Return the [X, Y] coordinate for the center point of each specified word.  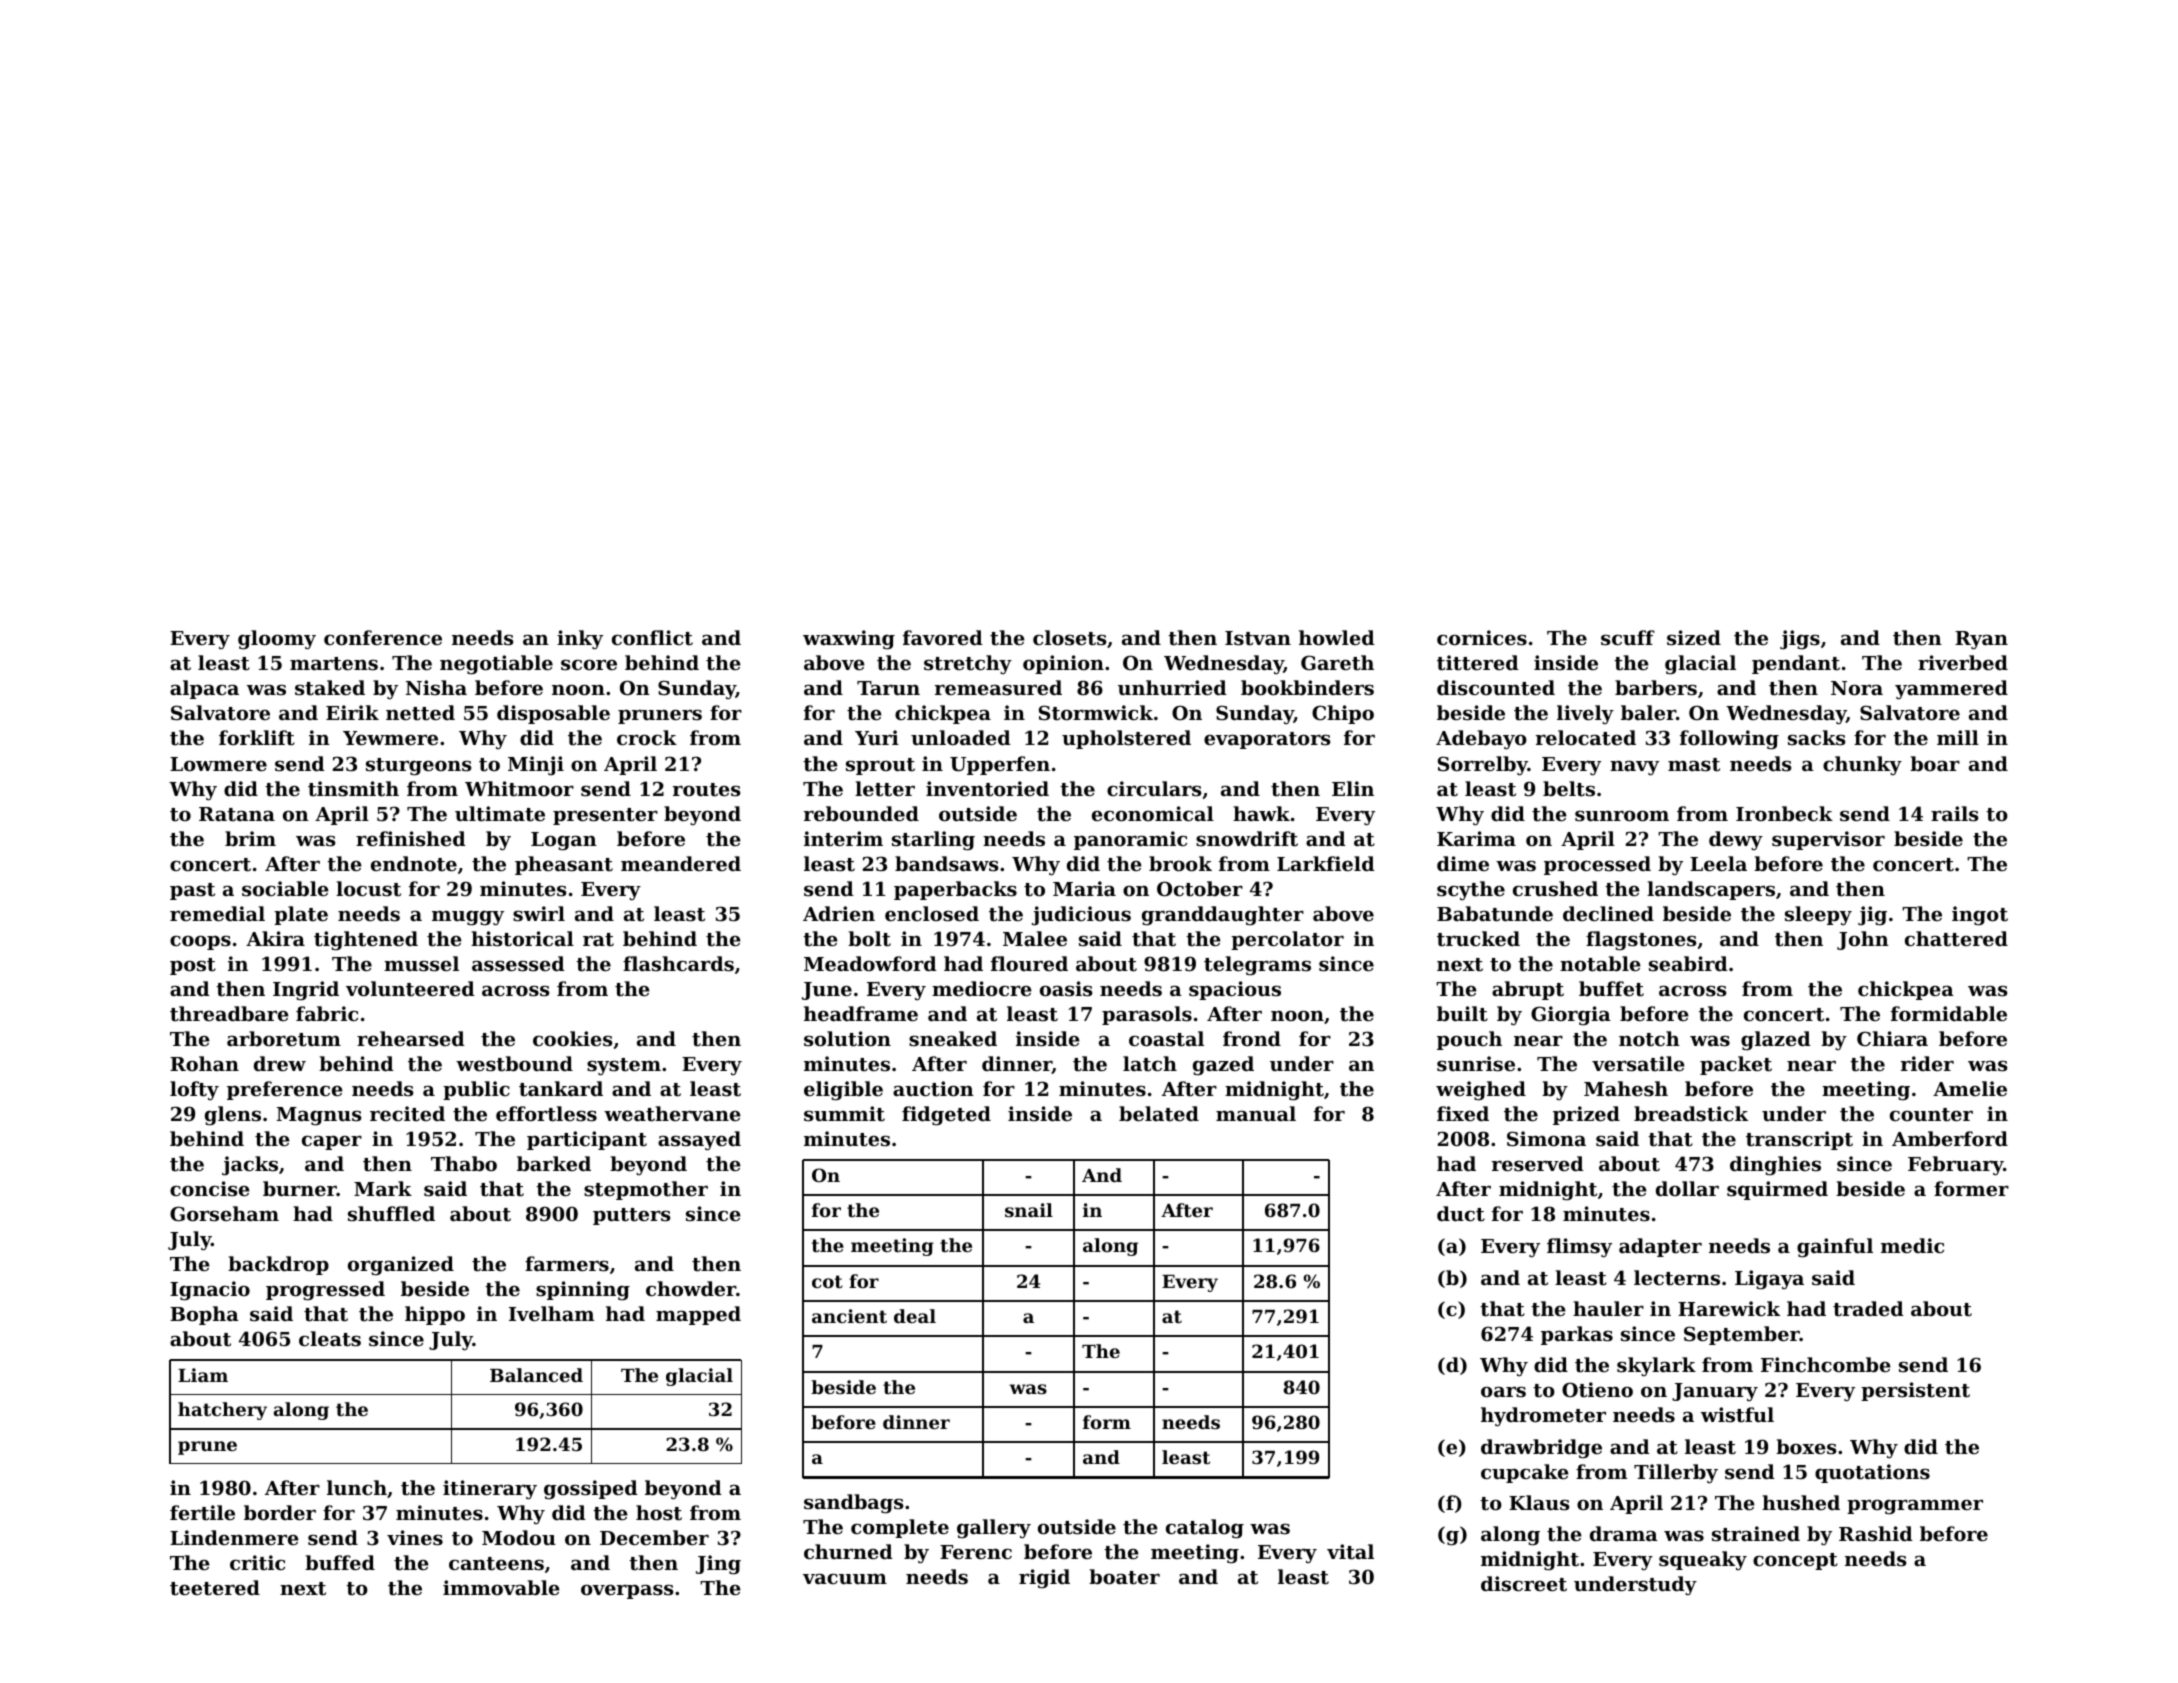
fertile [202, 1512]
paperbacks [955, 890]
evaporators [1267, 740]
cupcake [1525, 1473]
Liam [203, 1375]
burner [300, 1188]
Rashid [1876, 1534]
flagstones [1641, 941]
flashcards [678, 963]
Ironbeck [1784, 813]
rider [1927, 1063]
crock [647, 737]
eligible [843, 1091]
